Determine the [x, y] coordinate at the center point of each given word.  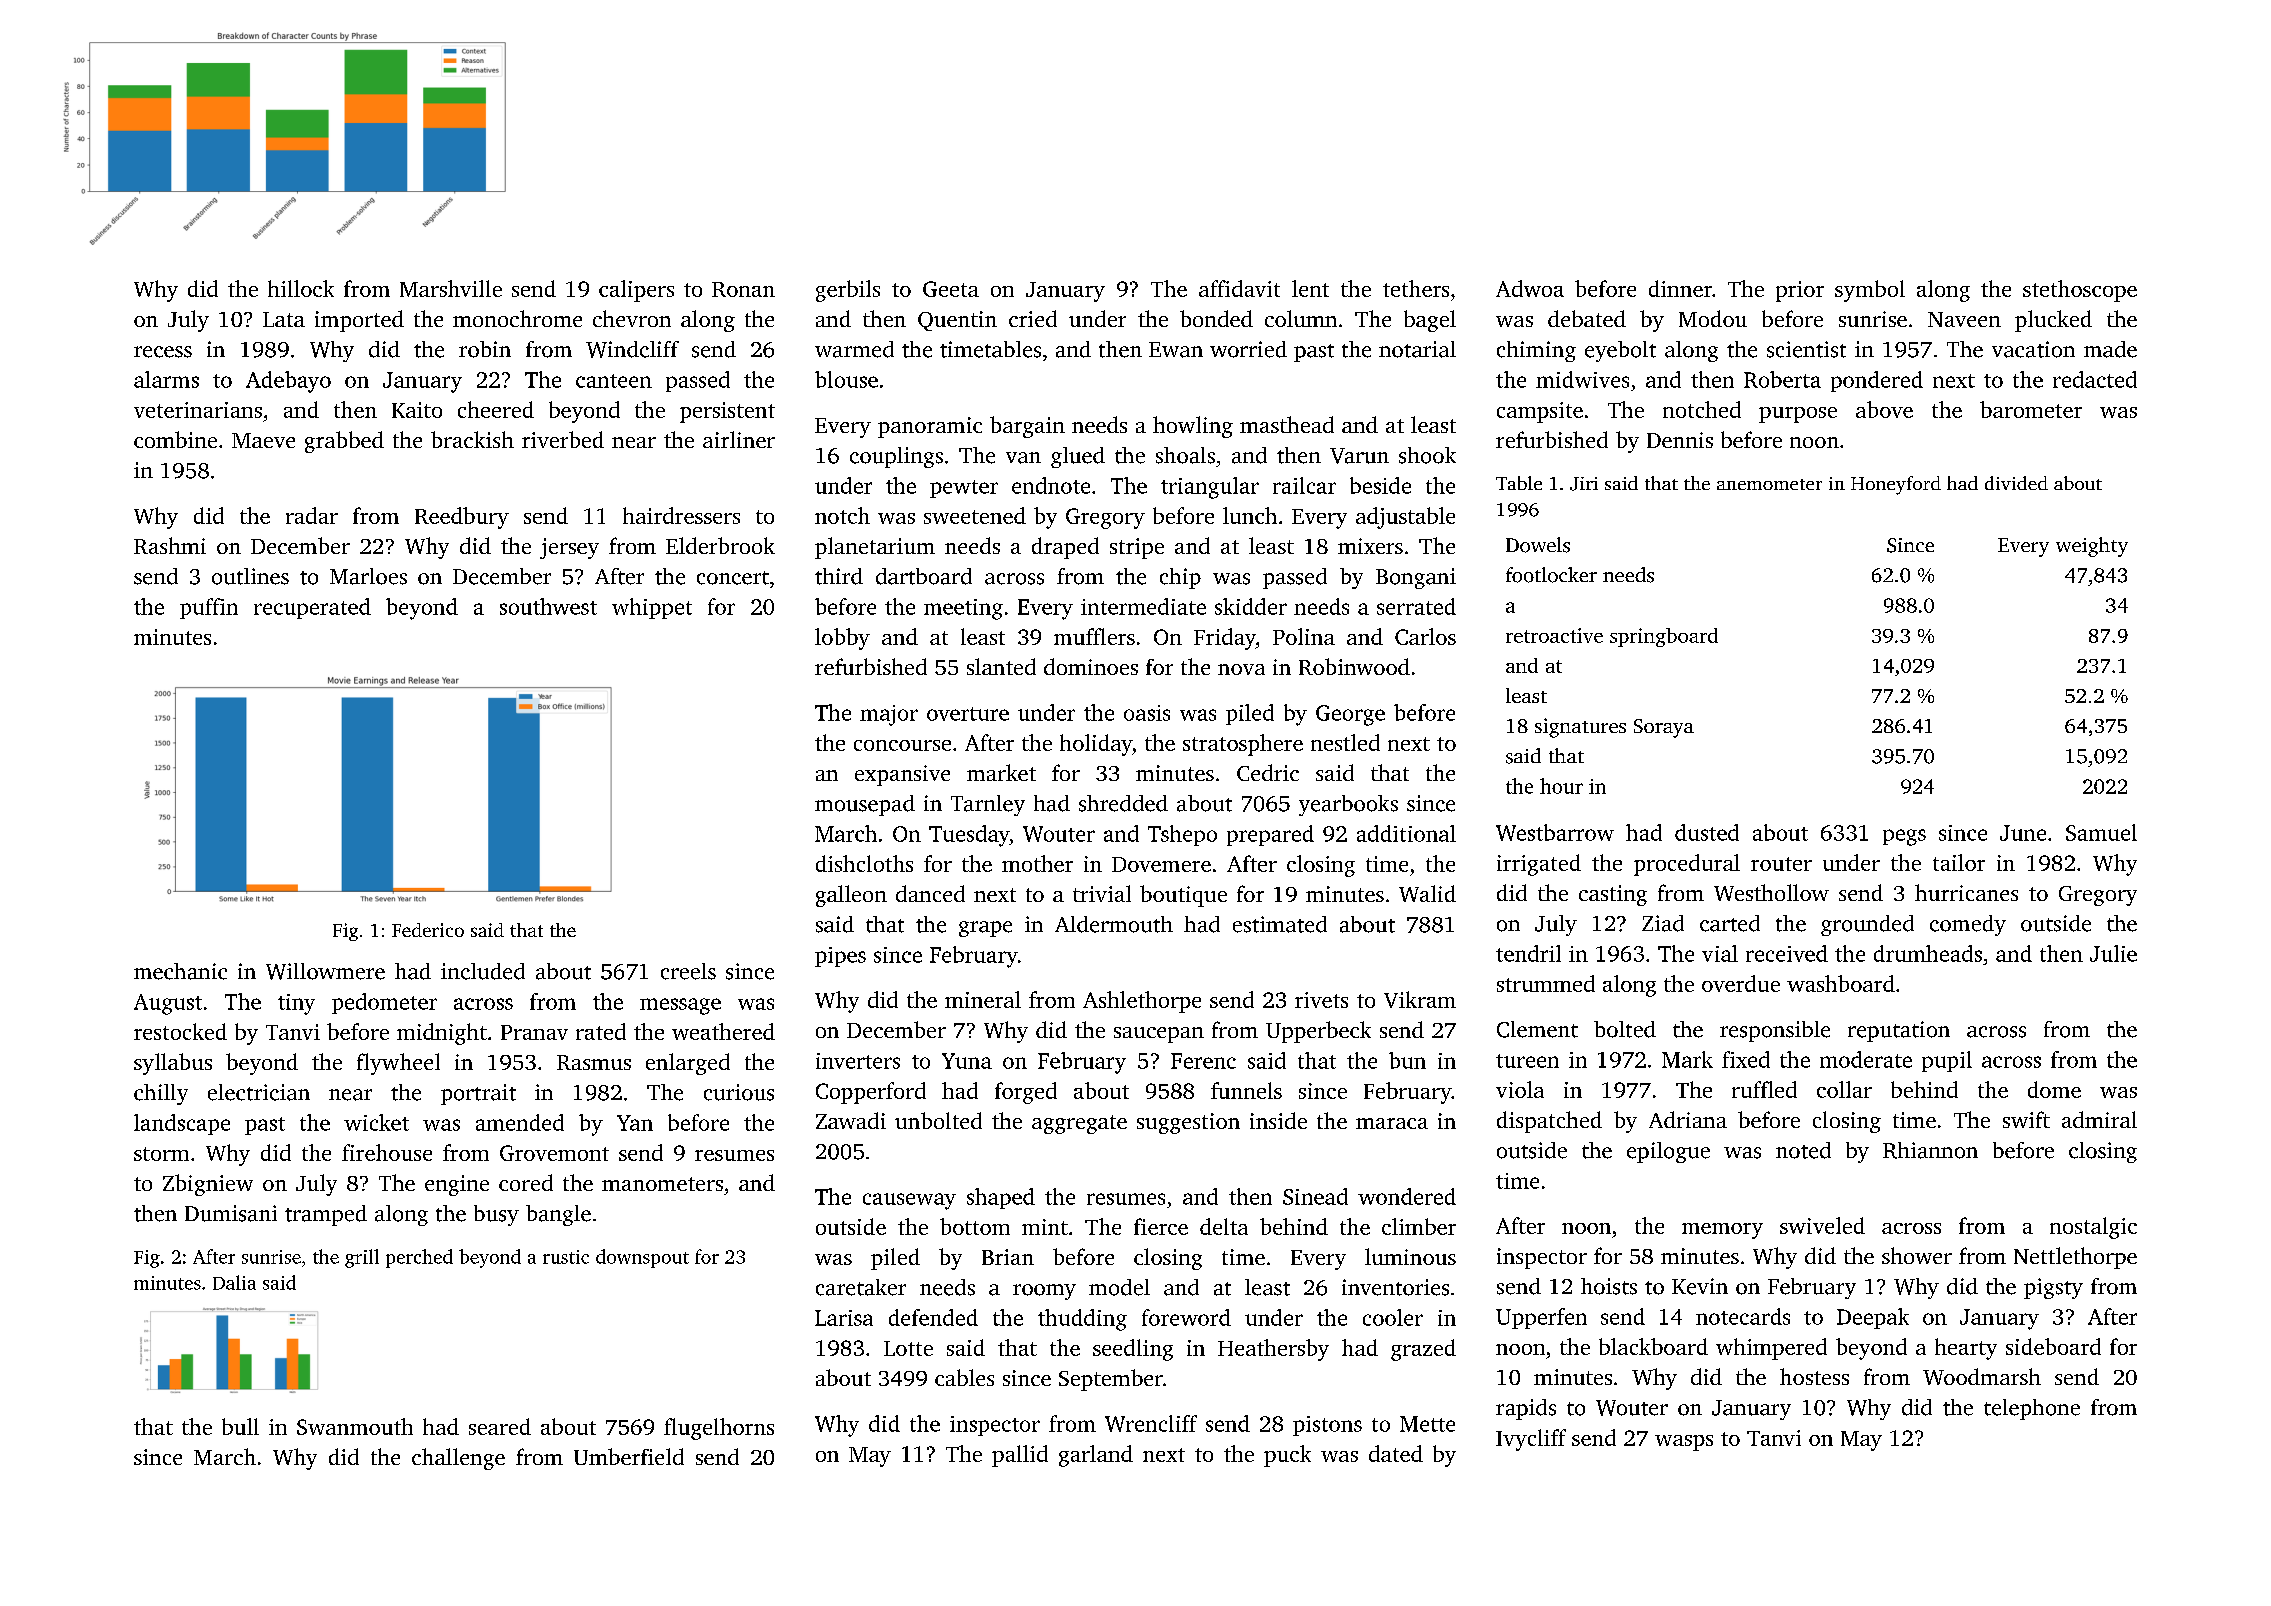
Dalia [234, 1282]
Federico [428, 930]
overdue [1741, 983]
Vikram [1420, 999]
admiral [2099, 1119]
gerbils [848, 291]
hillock [301, 288]
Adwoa [1530, 288]
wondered [1407, 1196]
